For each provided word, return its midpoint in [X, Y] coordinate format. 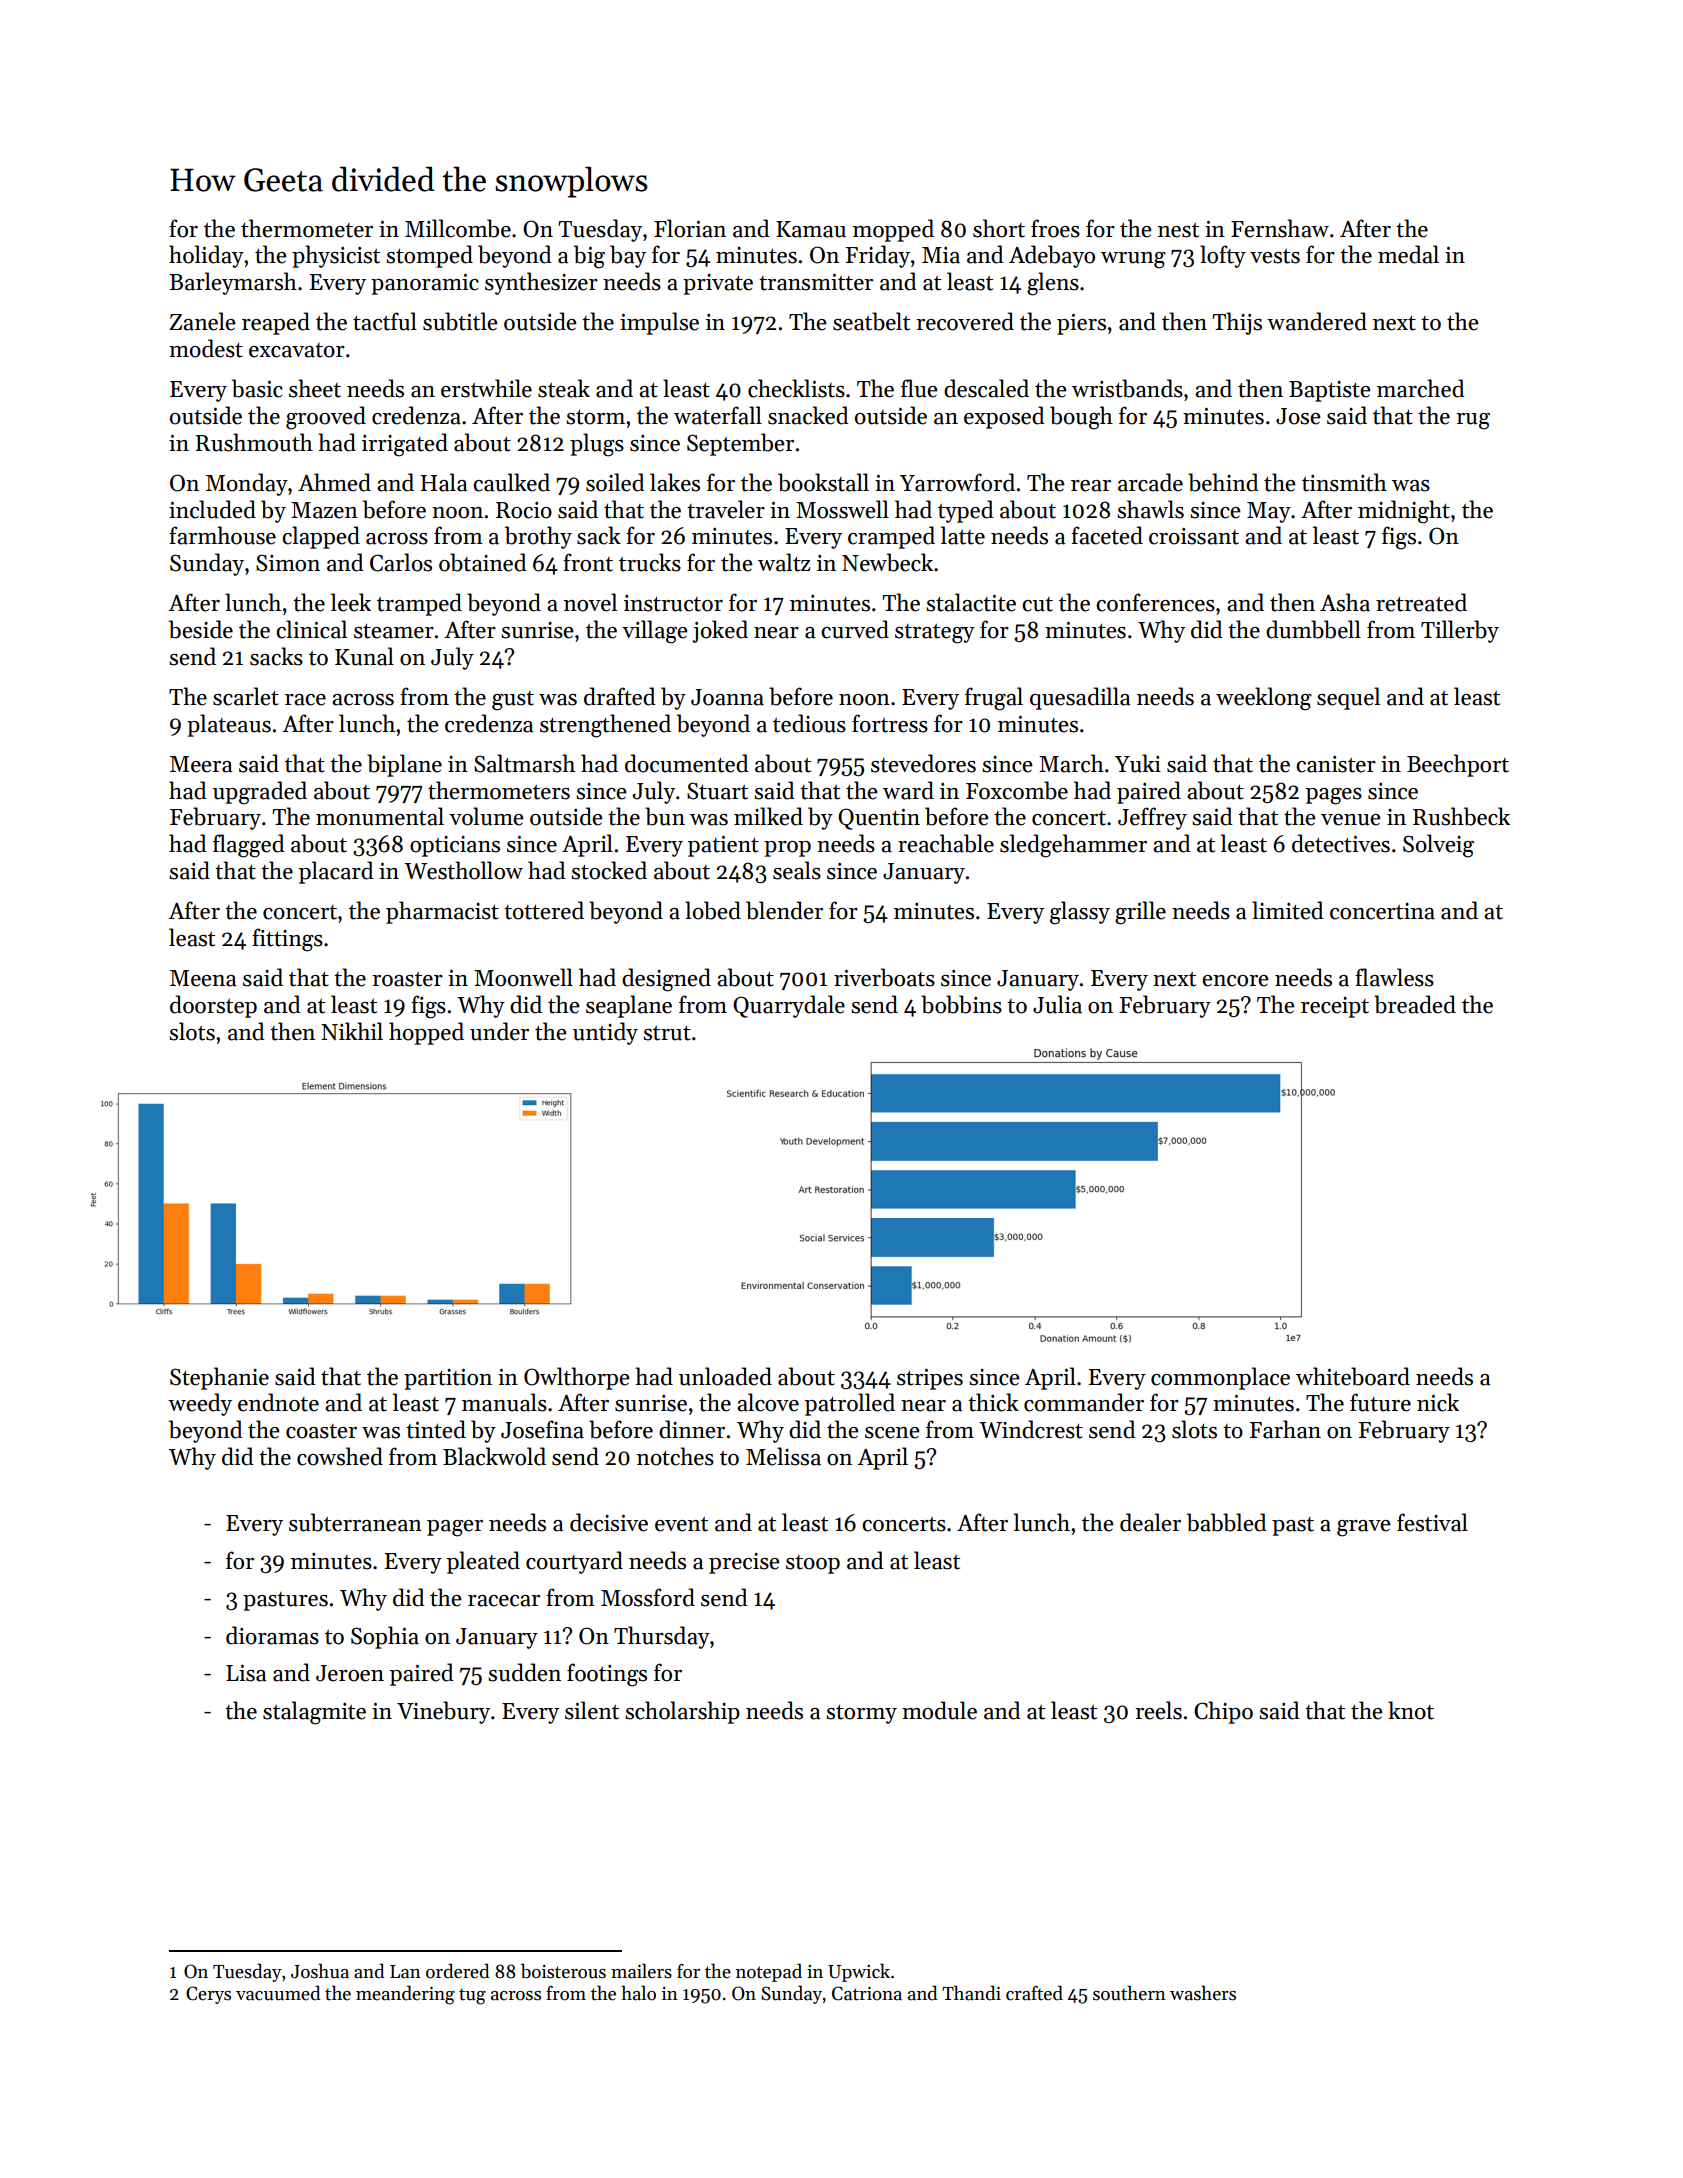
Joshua [320, 1971]
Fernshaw [1280, 228]
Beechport [1458, 765]
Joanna [727, 697]
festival [1432, 1522]
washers [1203, 1993]
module [939, 1710]
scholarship [682, 1712]
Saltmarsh [524, 763]
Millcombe [458, 228]
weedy [200, 1404]
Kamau [811, 229]
